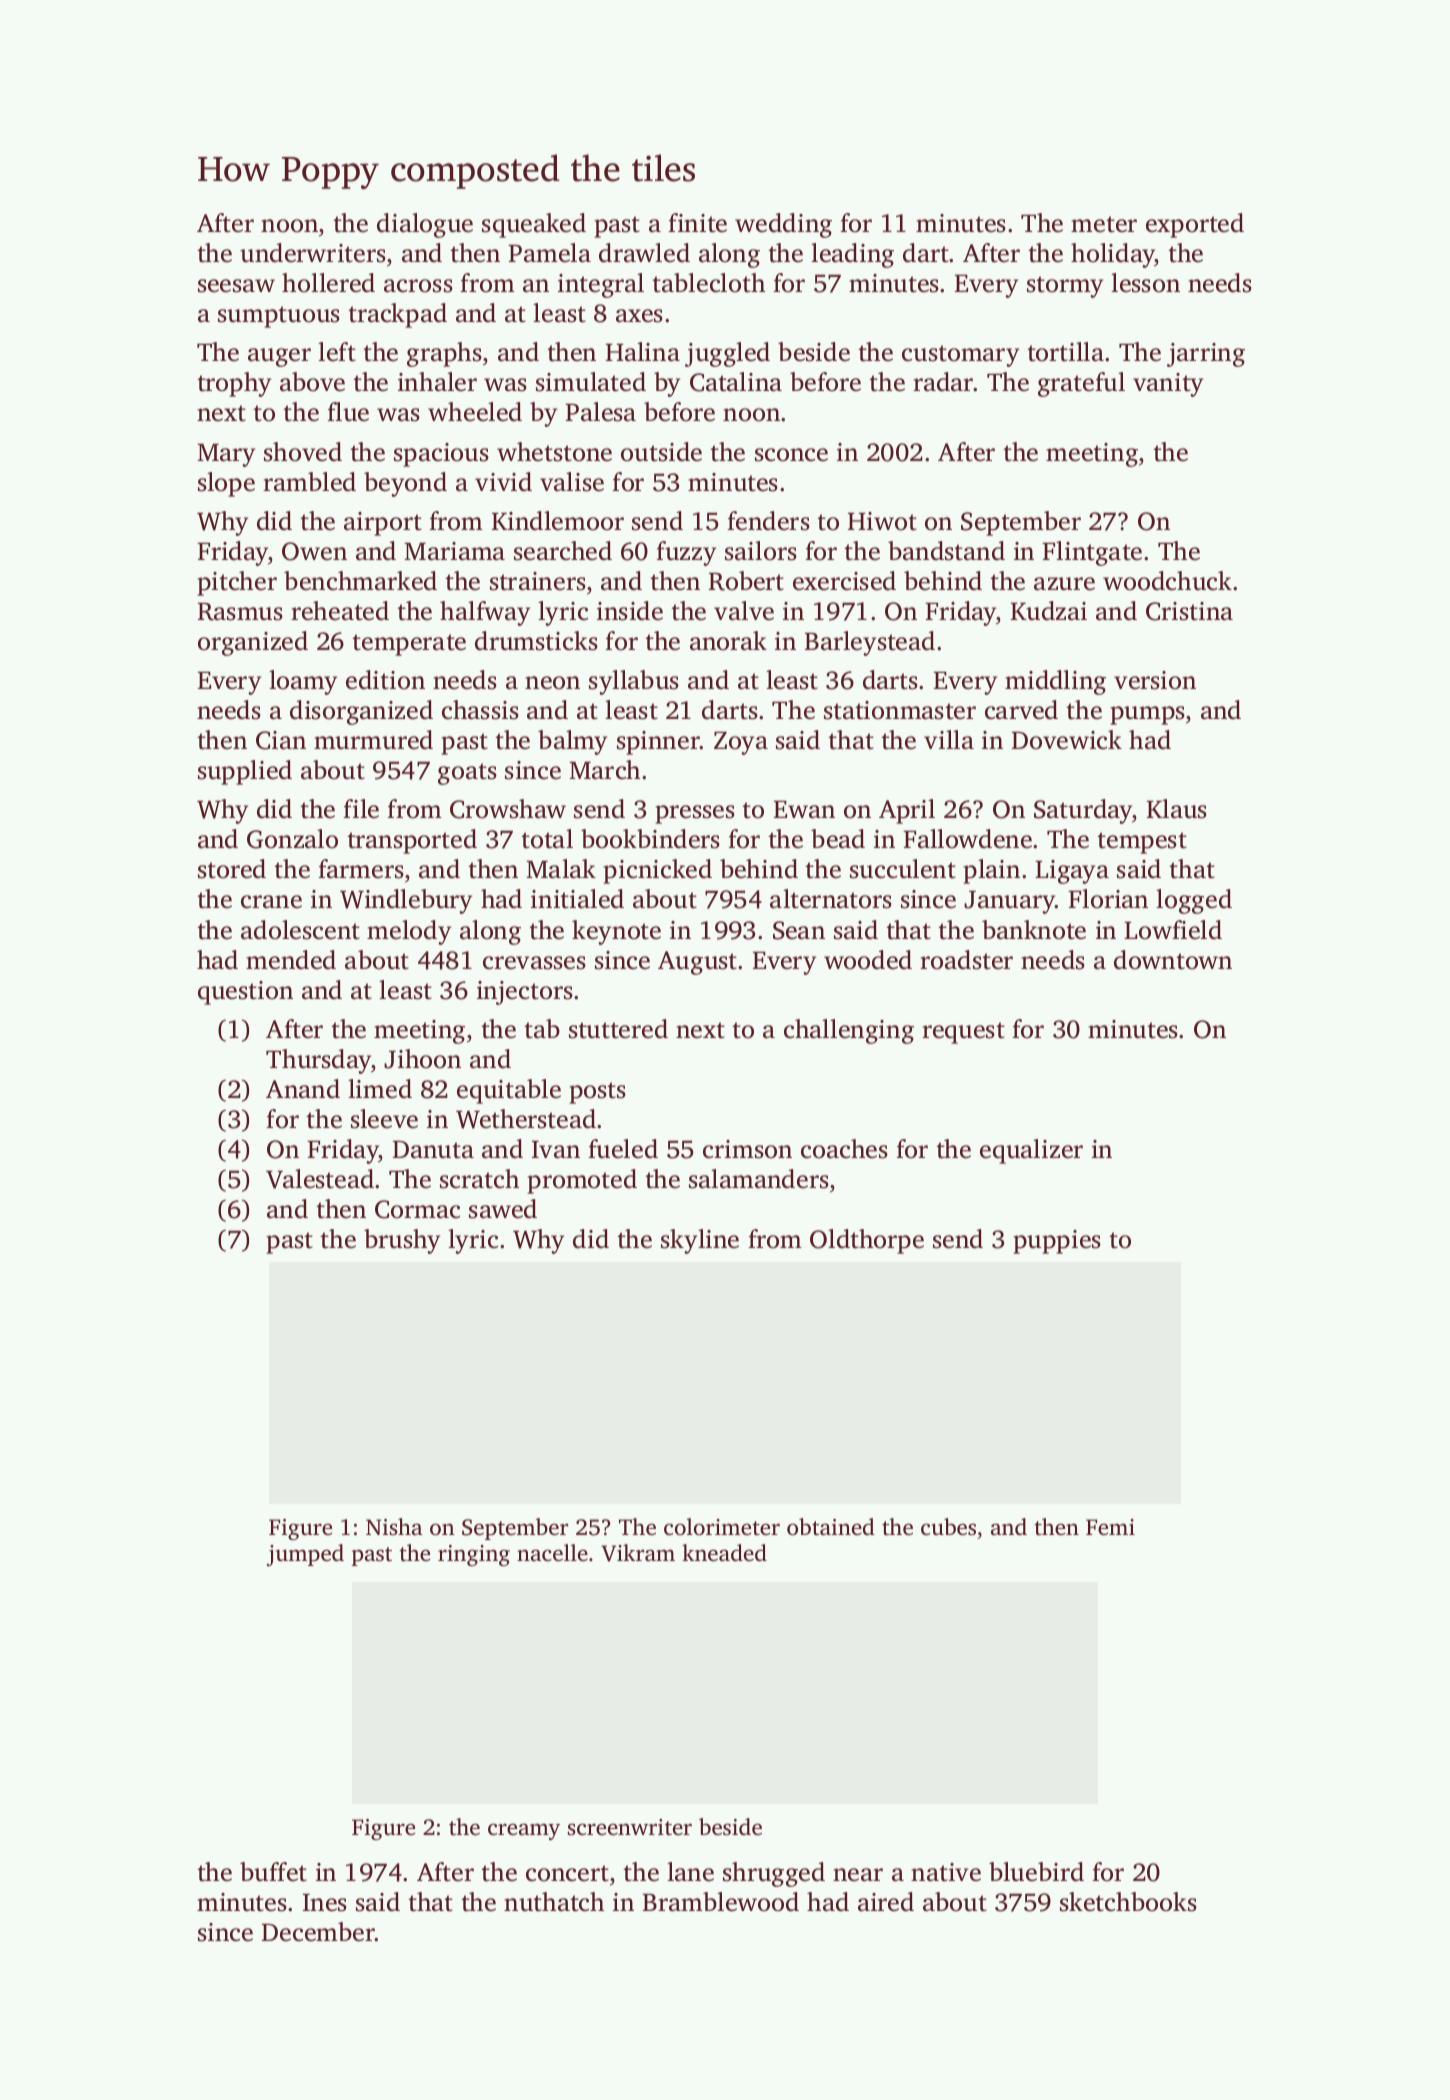 The image size is (1450, 2100). What do you see at coordinates (804, 810) in the image?
I see `Ewan` at bounding box center [804, 810].
